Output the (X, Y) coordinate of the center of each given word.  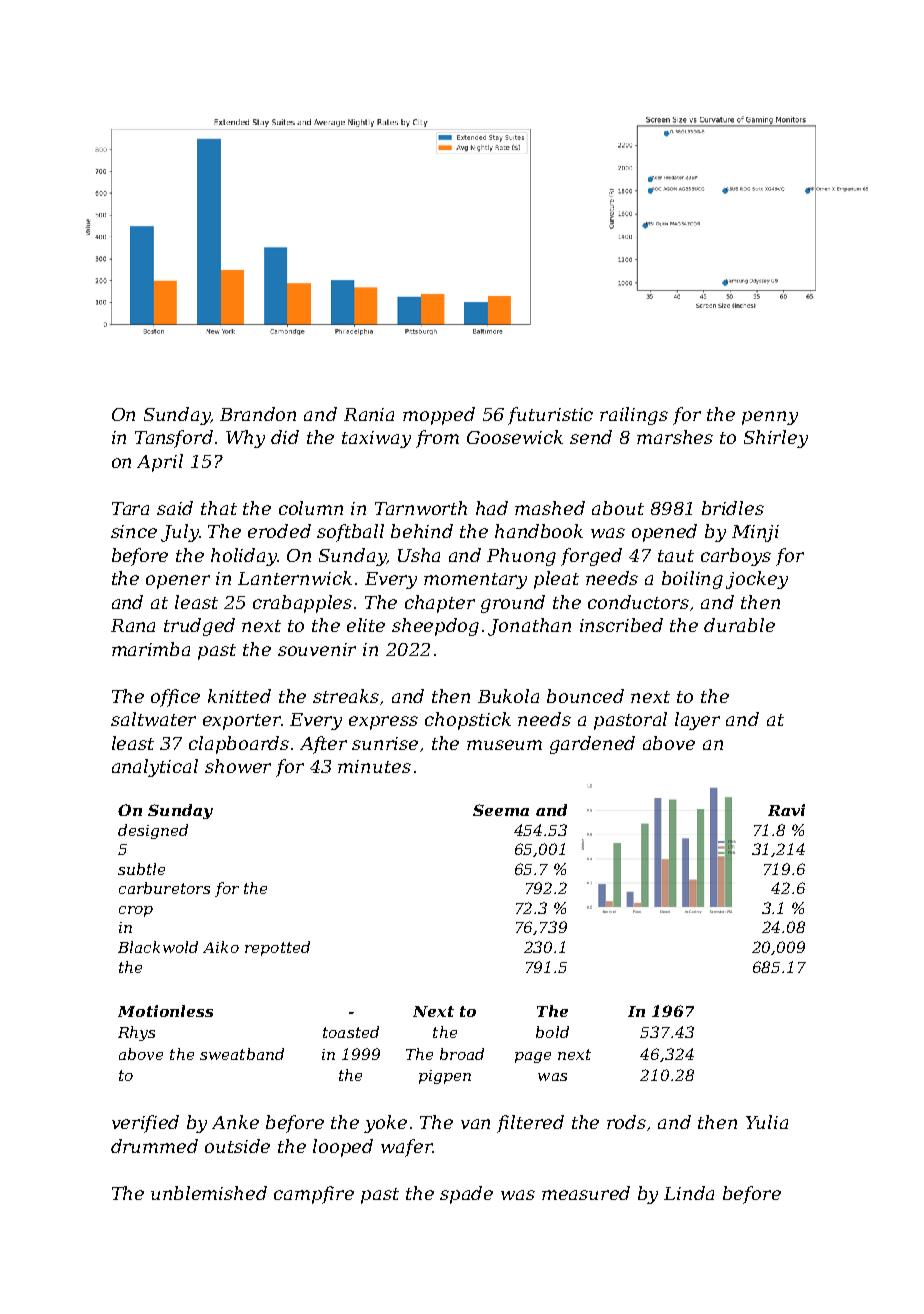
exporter (242, 722)
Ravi (786, 810)
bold (552, 1032)
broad (462, 1054)
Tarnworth (421, 508)
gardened (592, 745)
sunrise (385, 743)
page (533, 1057)
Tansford (174, 439)
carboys (736, 557)
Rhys (136, 1033)
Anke (235, 1122)
